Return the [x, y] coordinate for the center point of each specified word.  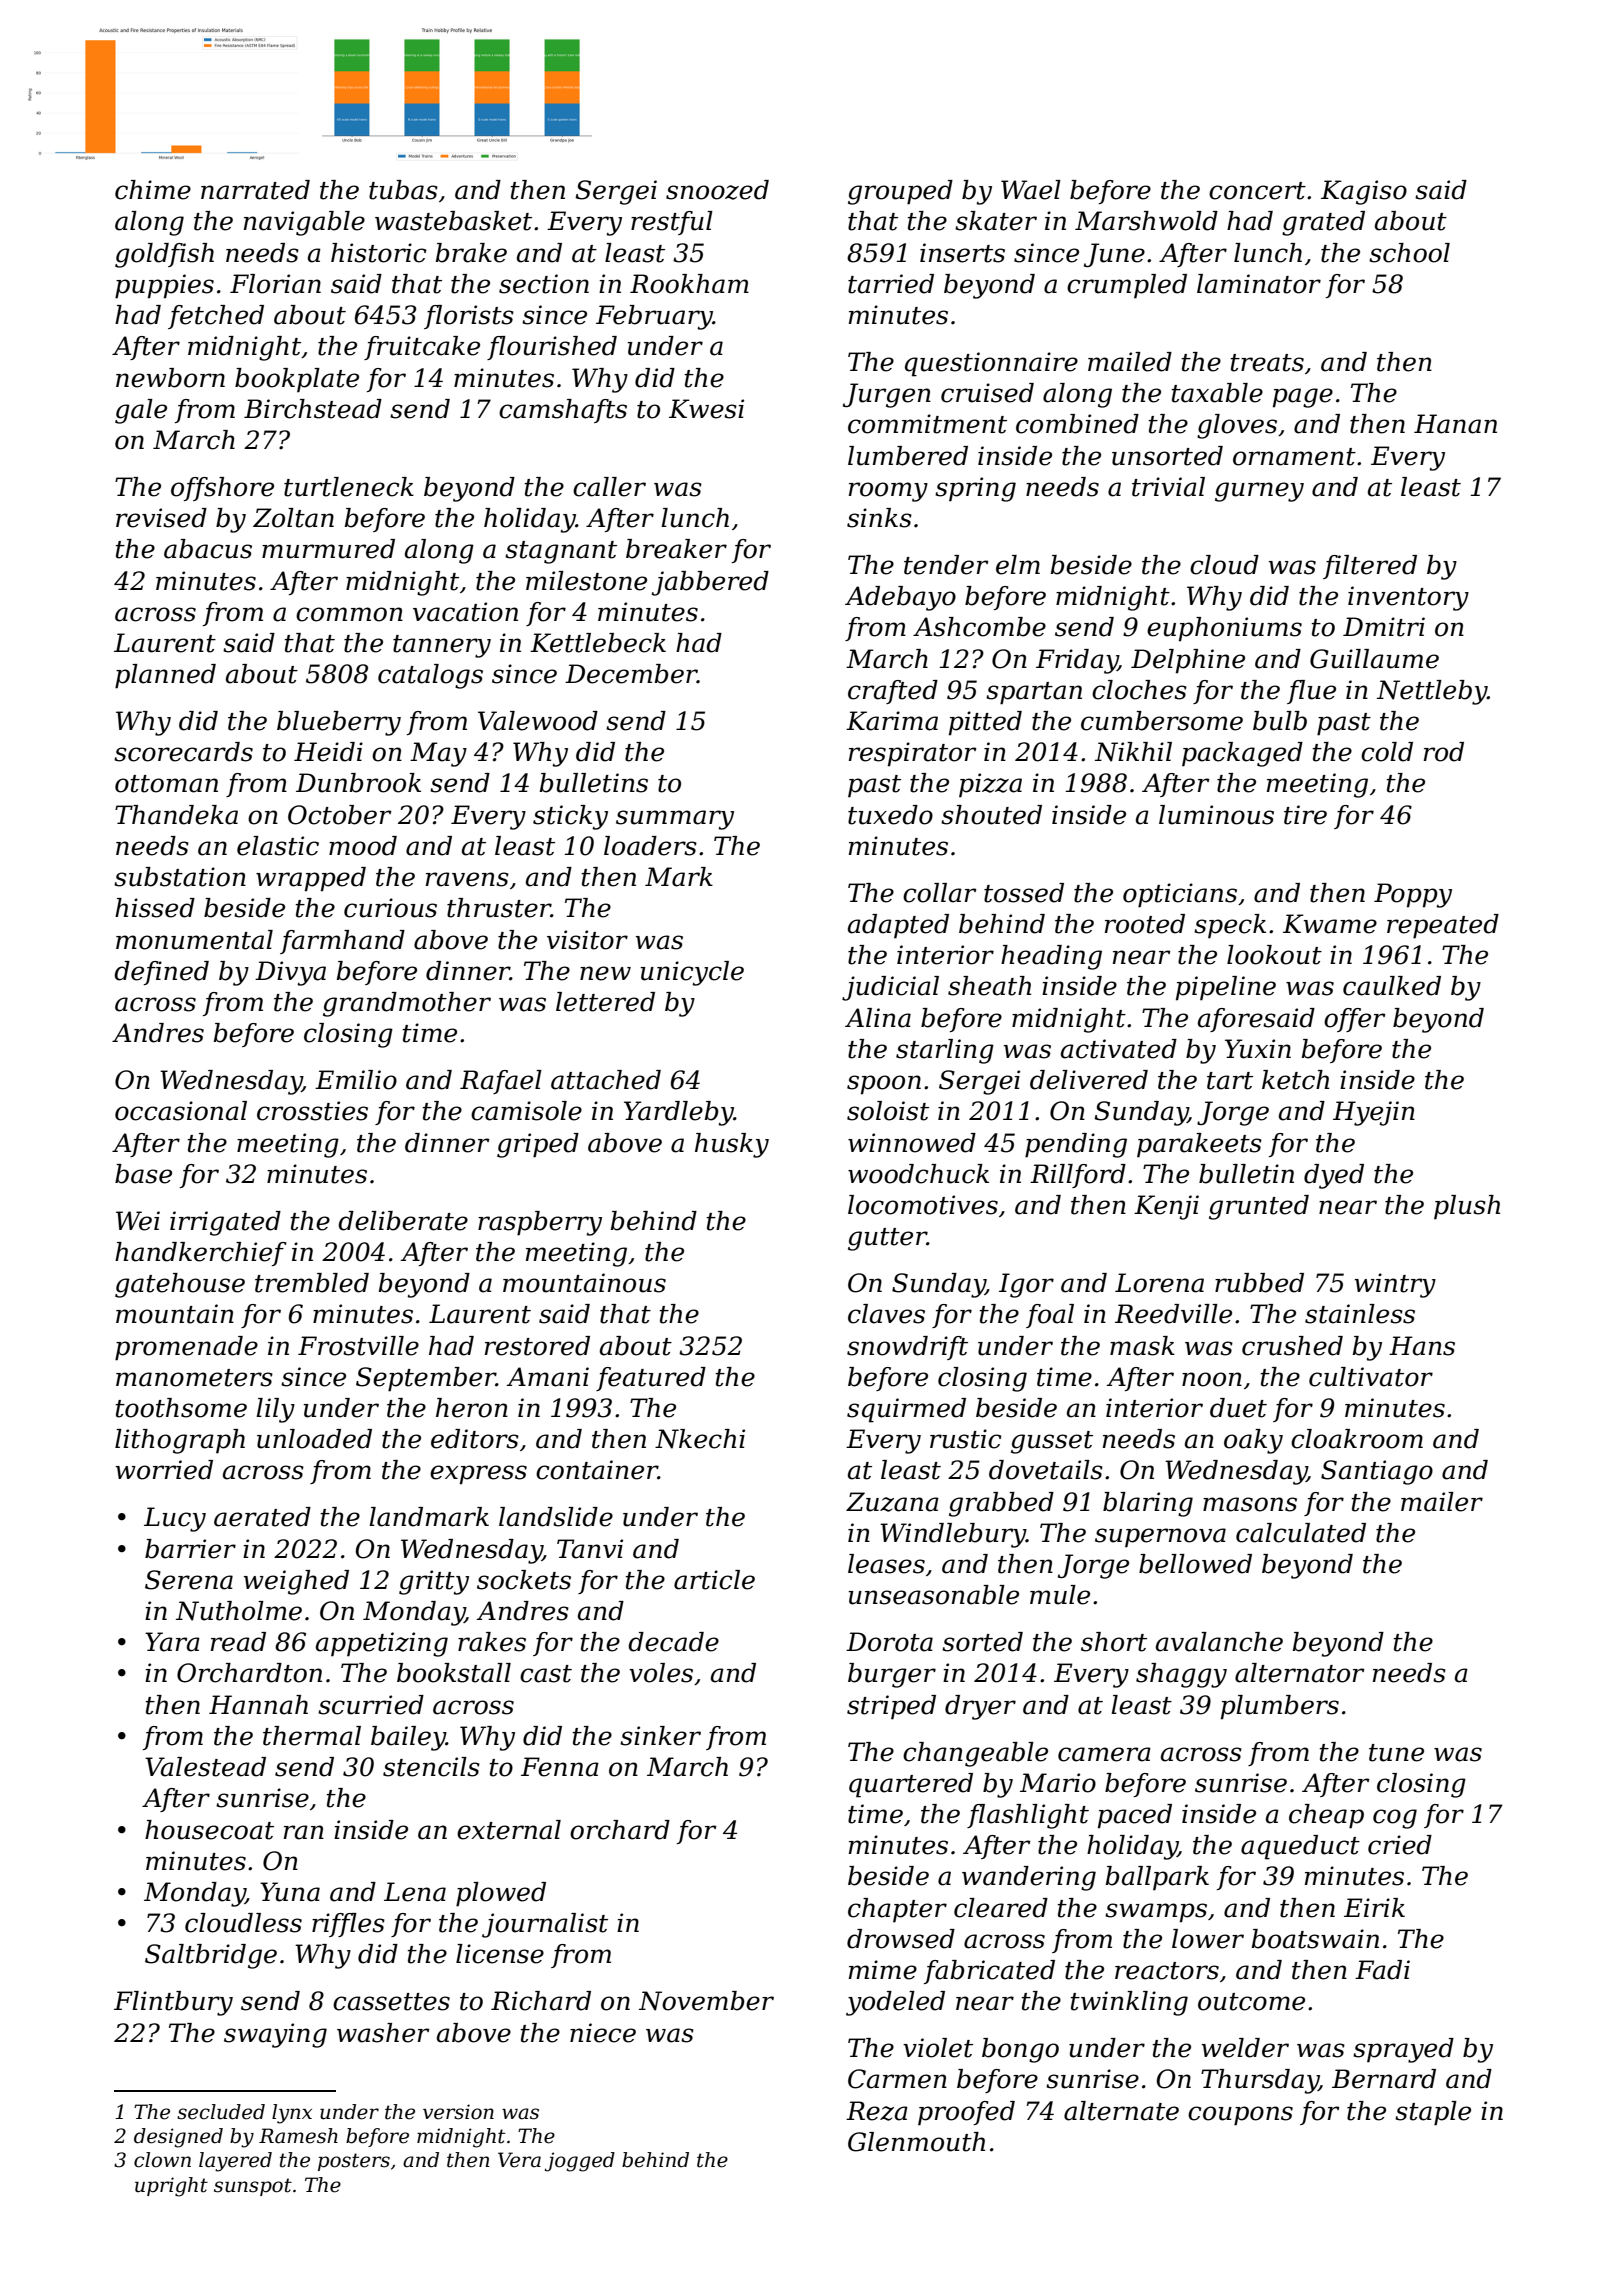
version [458, 2112]
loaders [650, 846]
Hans [1422, 1346]
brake [471, 253]
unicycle [692, 973]
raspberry [540, 1223]
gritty [434, 1582]
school [1409, 253]
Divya [290, 973]
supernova [1160, 1538]
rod [1444, 752]
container [597, 1470]
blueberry [339, 723]
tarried [891, 284]
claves [886, 1314]
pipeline [1226, 988]
